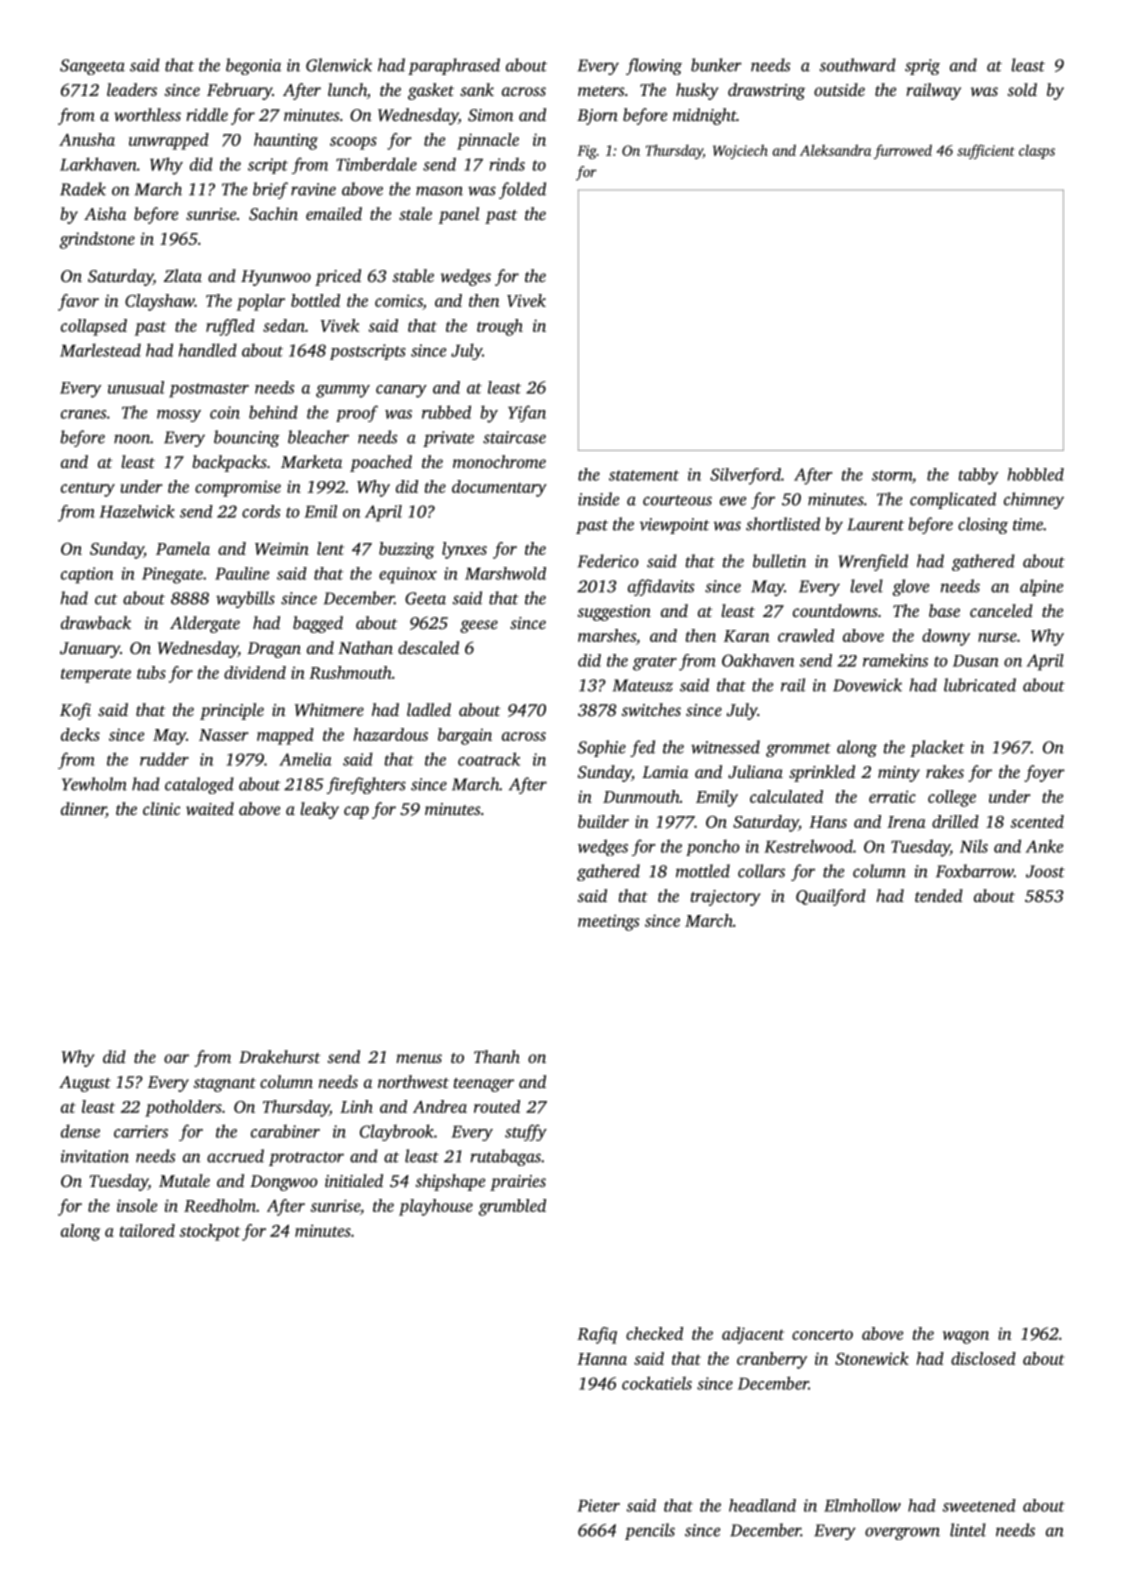 This screenshot has height=1589, width=1124. What do you see at coordinates (183, 1108) in the screenshot?
I see `potholders` at bounding box center [183, 1108].
